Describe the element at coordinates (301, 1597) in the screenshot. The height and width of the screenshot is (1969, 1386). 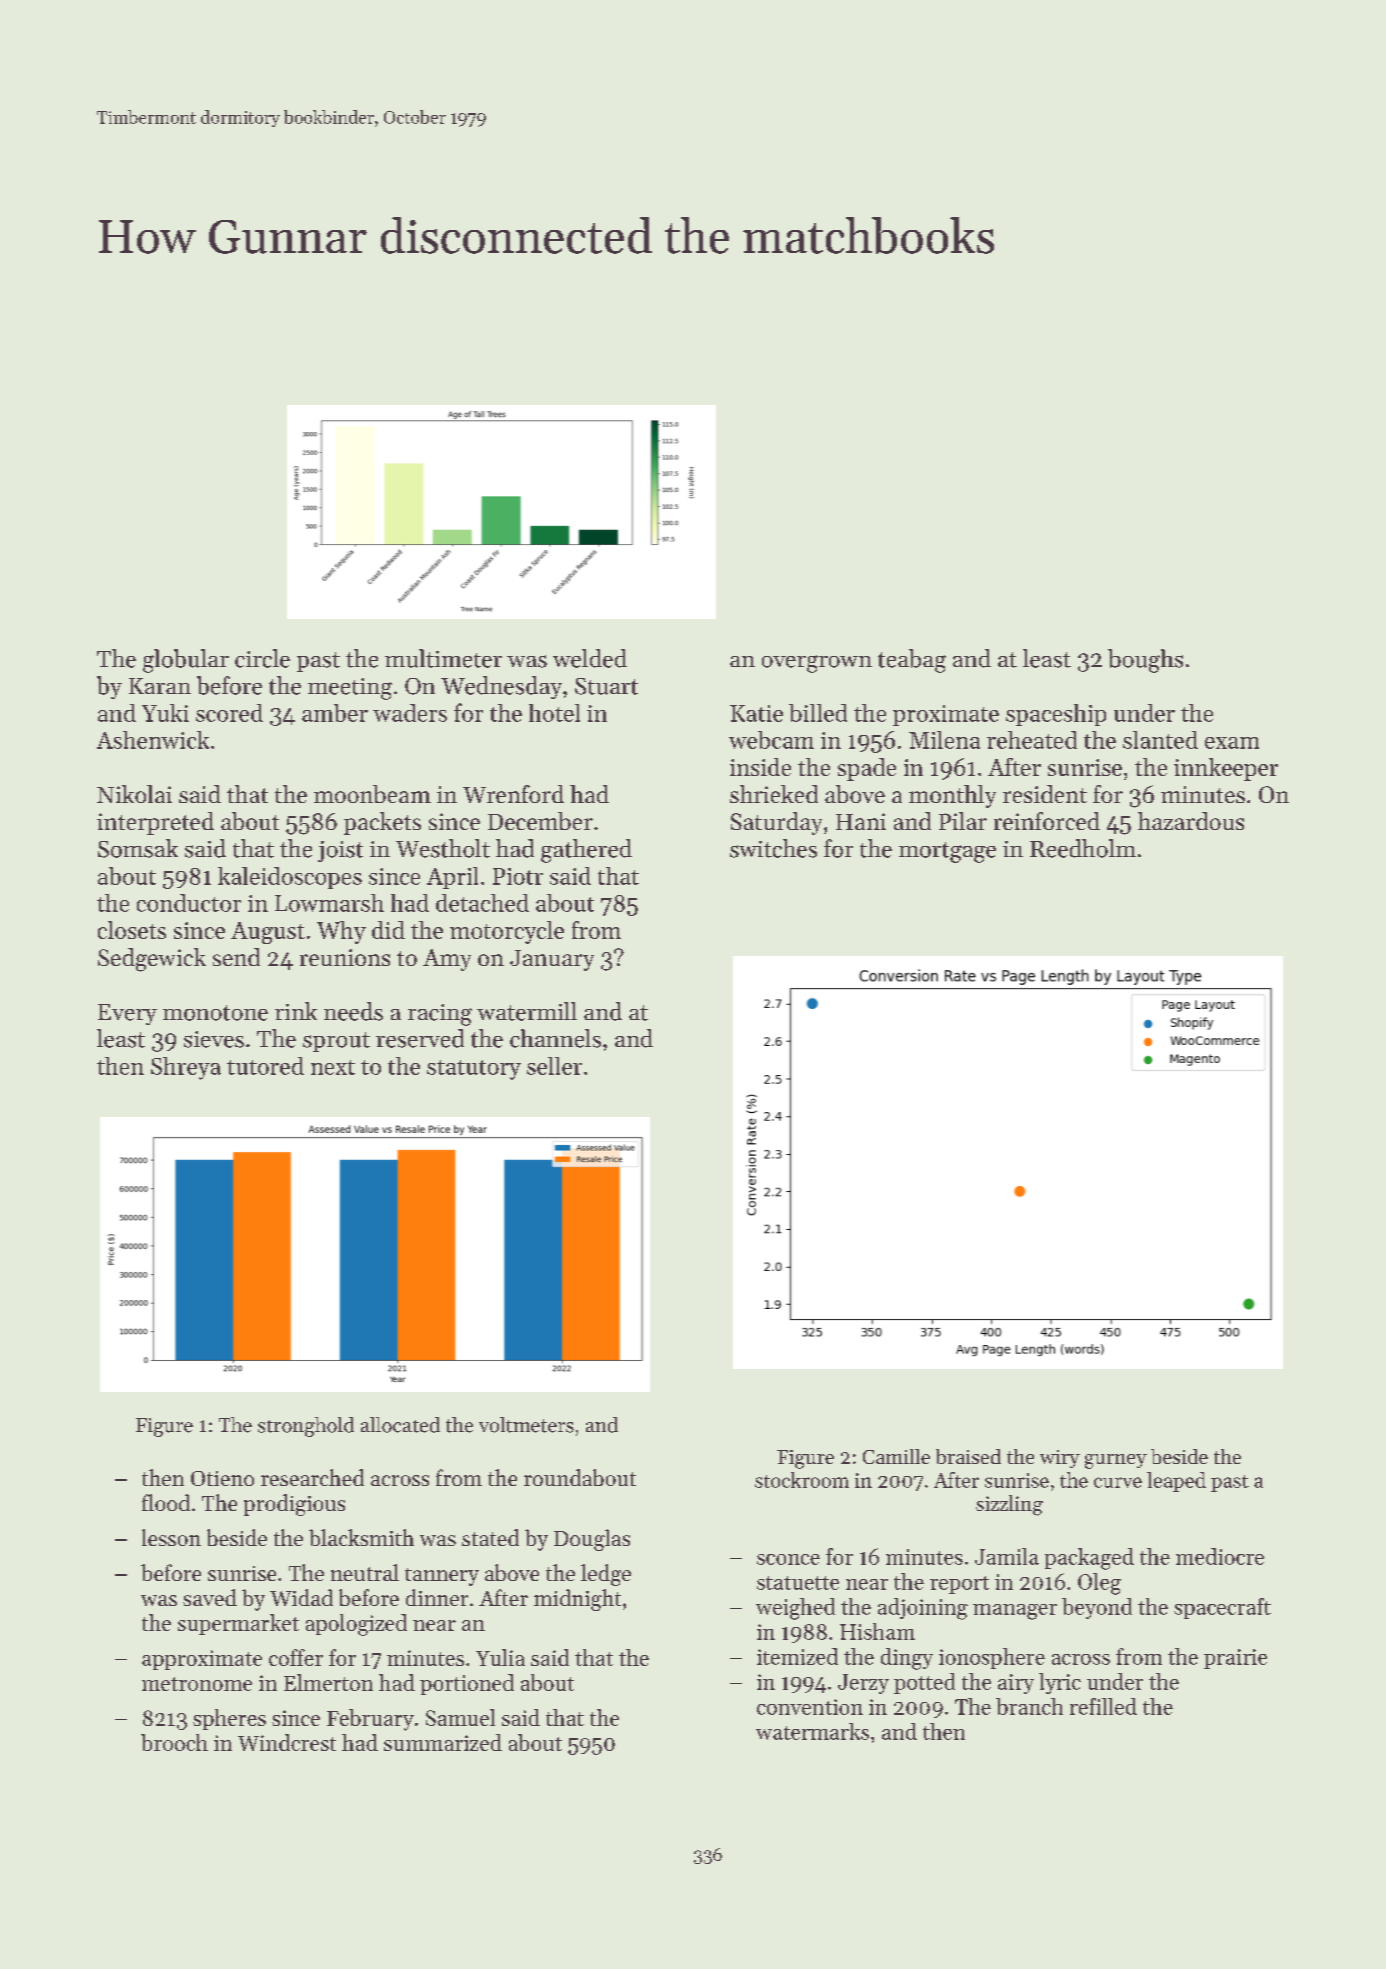
I see `Widad` at that location.
